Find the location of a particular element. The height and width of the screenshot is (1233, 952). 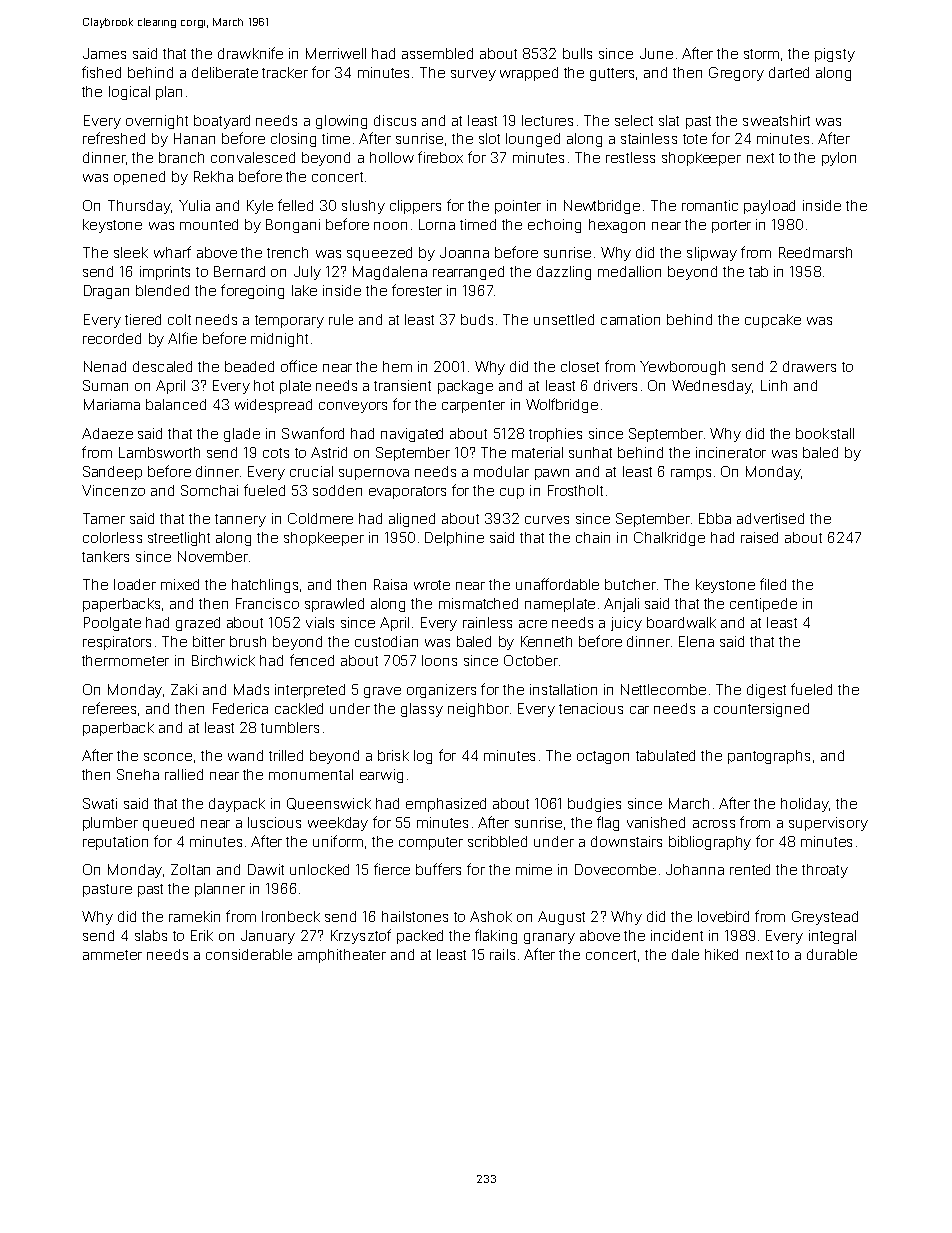

emphasized is located at coordinates (446, 805).
